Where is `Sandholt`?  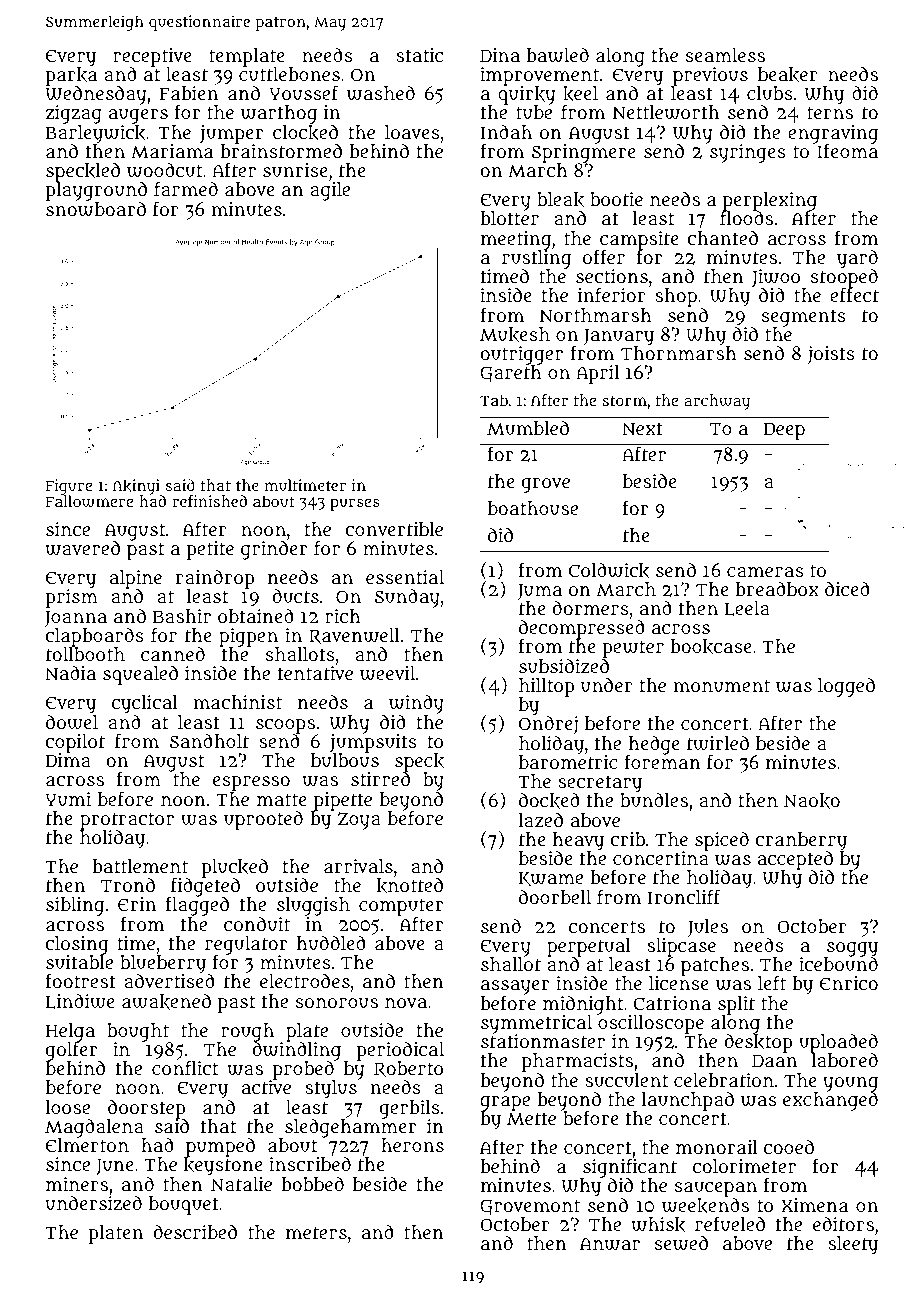 Sandholt is located at coordinates (209, 740).
